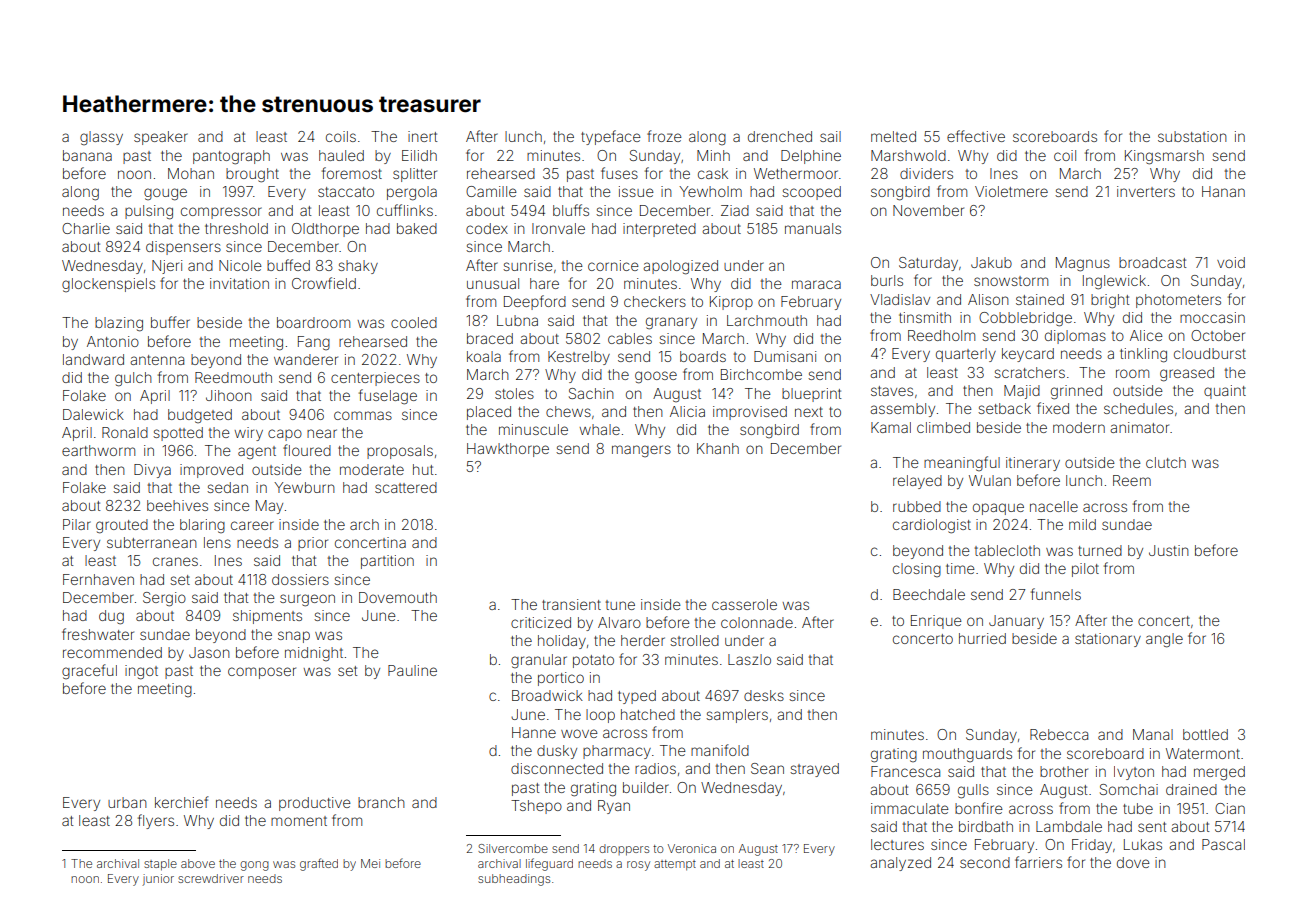 The image size is (1308, 924). Describe the element at coordinates (370, 863) in the screenshot. I see `Mei` at that location.
